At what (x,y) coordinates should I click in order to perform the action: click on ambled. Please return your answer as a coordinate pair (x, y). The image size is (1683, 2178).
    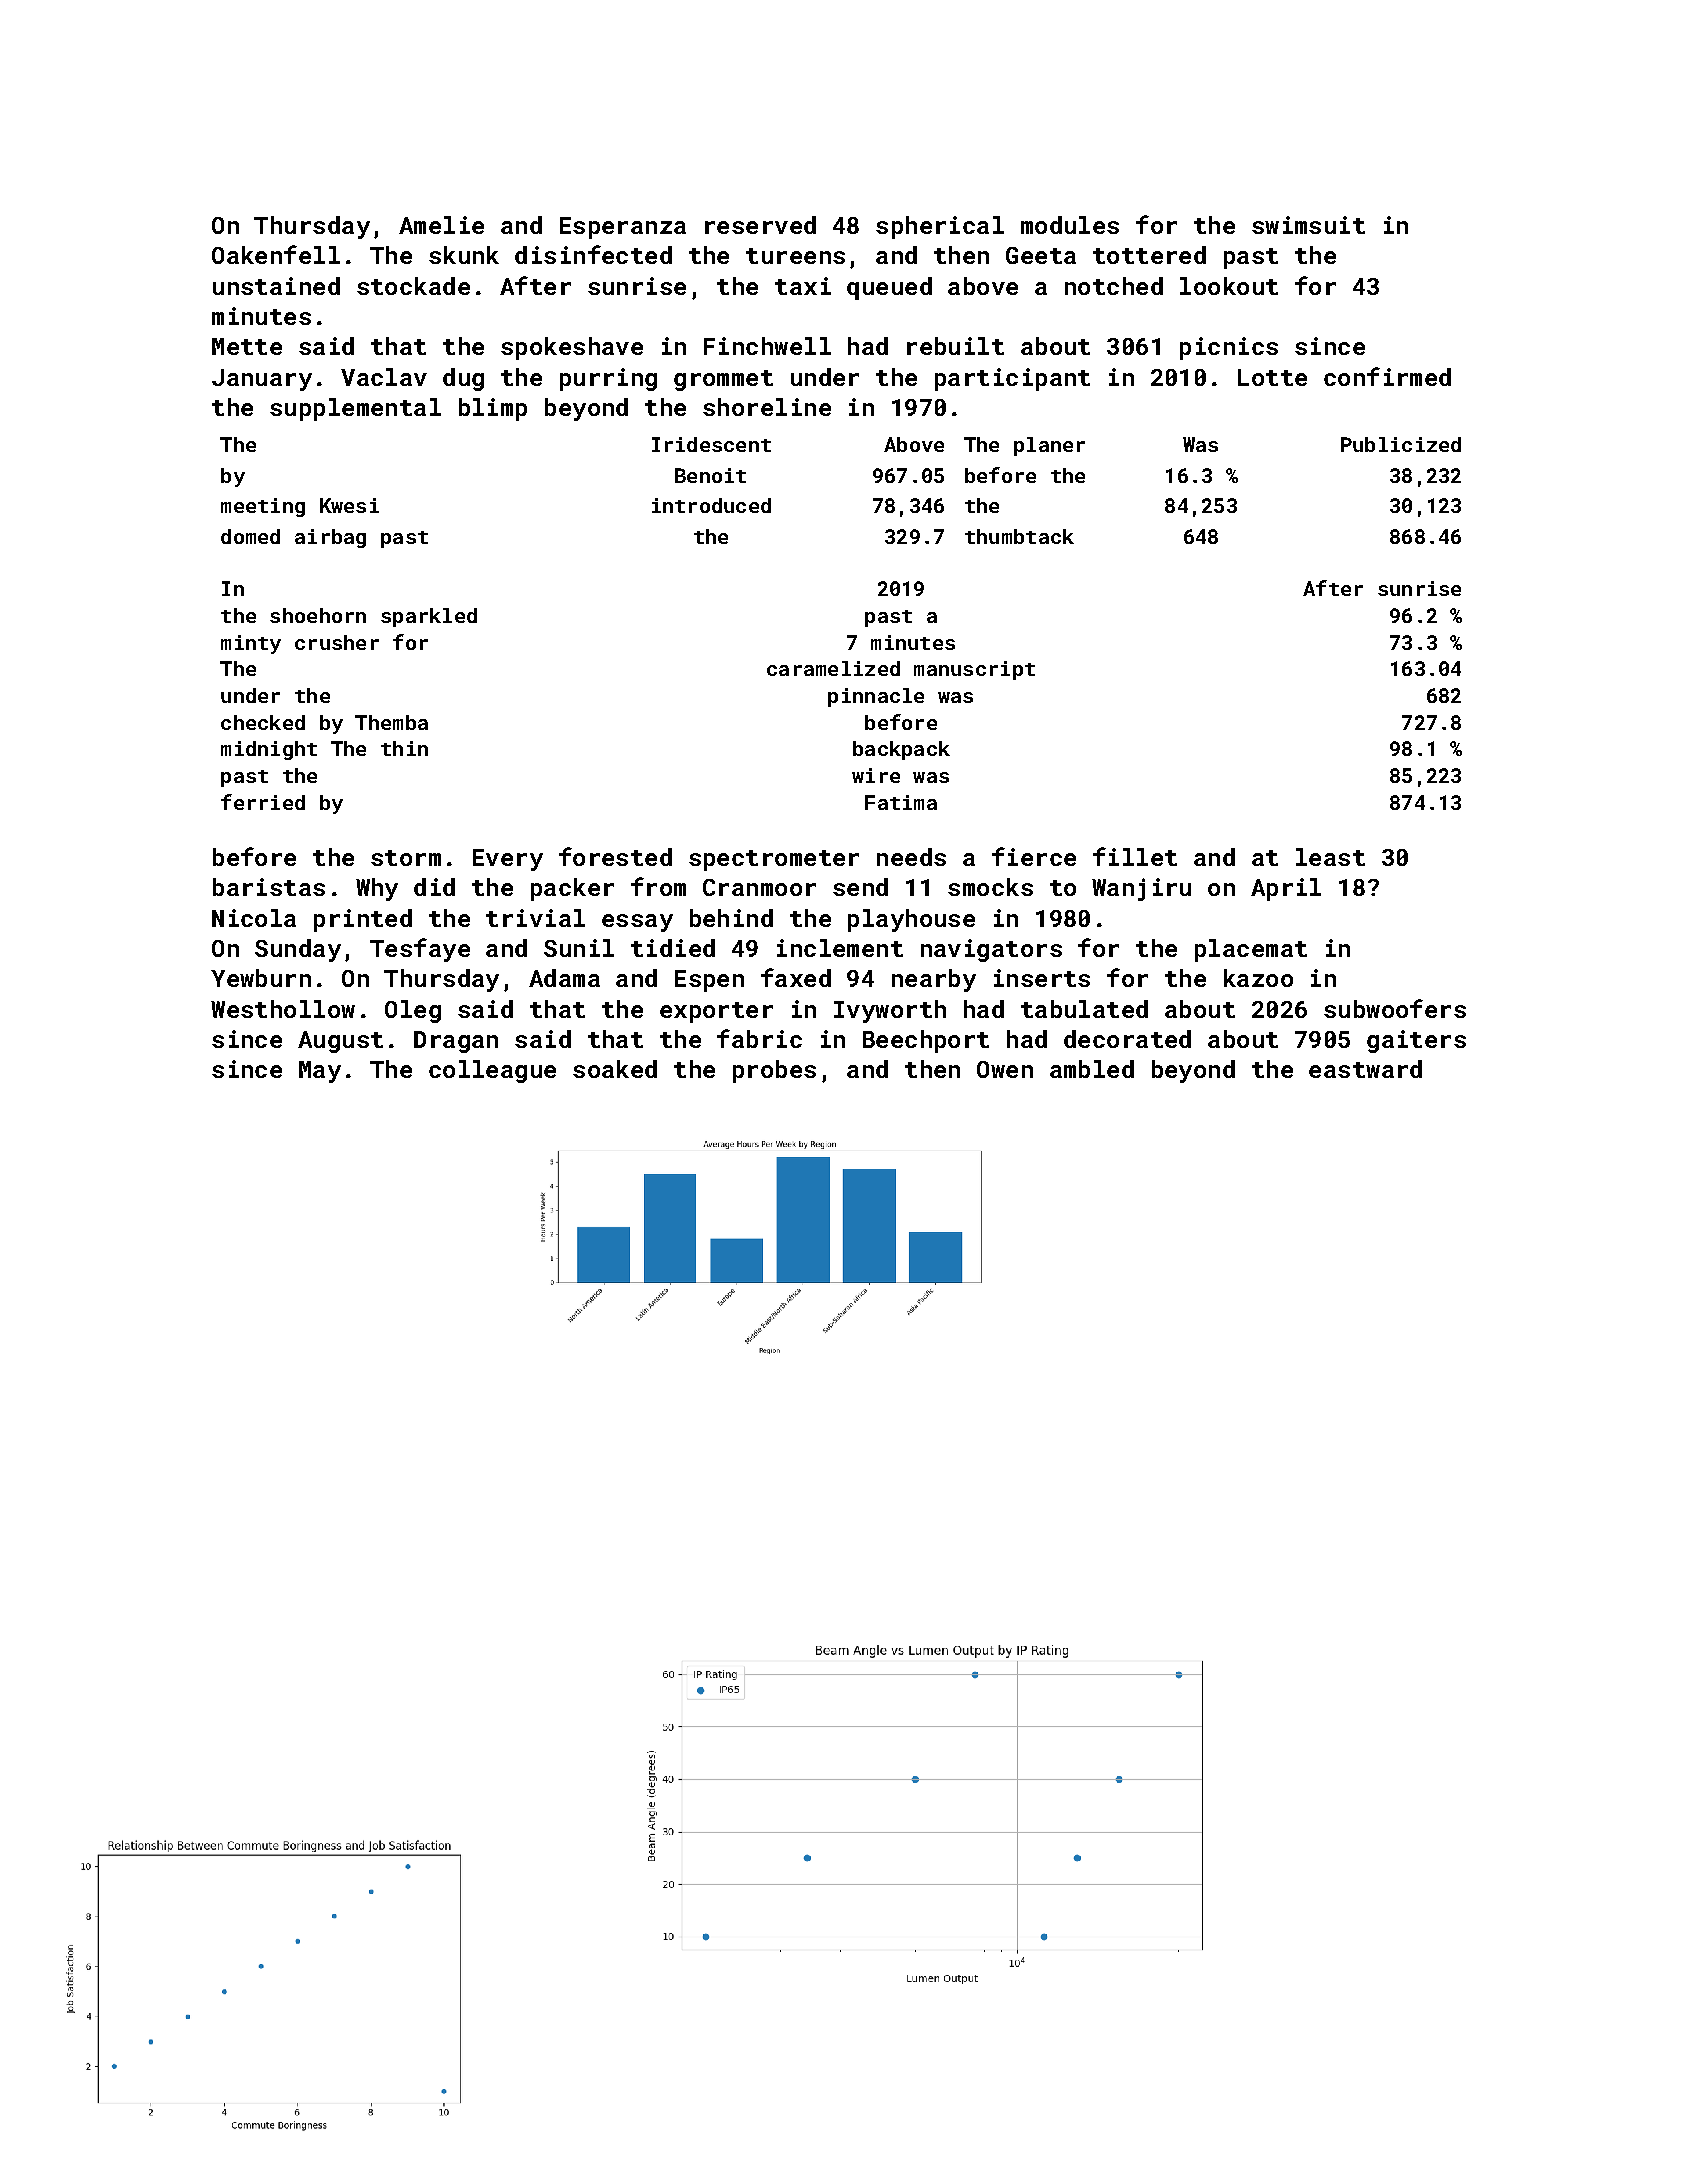
    Looking at the image, I should click on (1092, 1069).
